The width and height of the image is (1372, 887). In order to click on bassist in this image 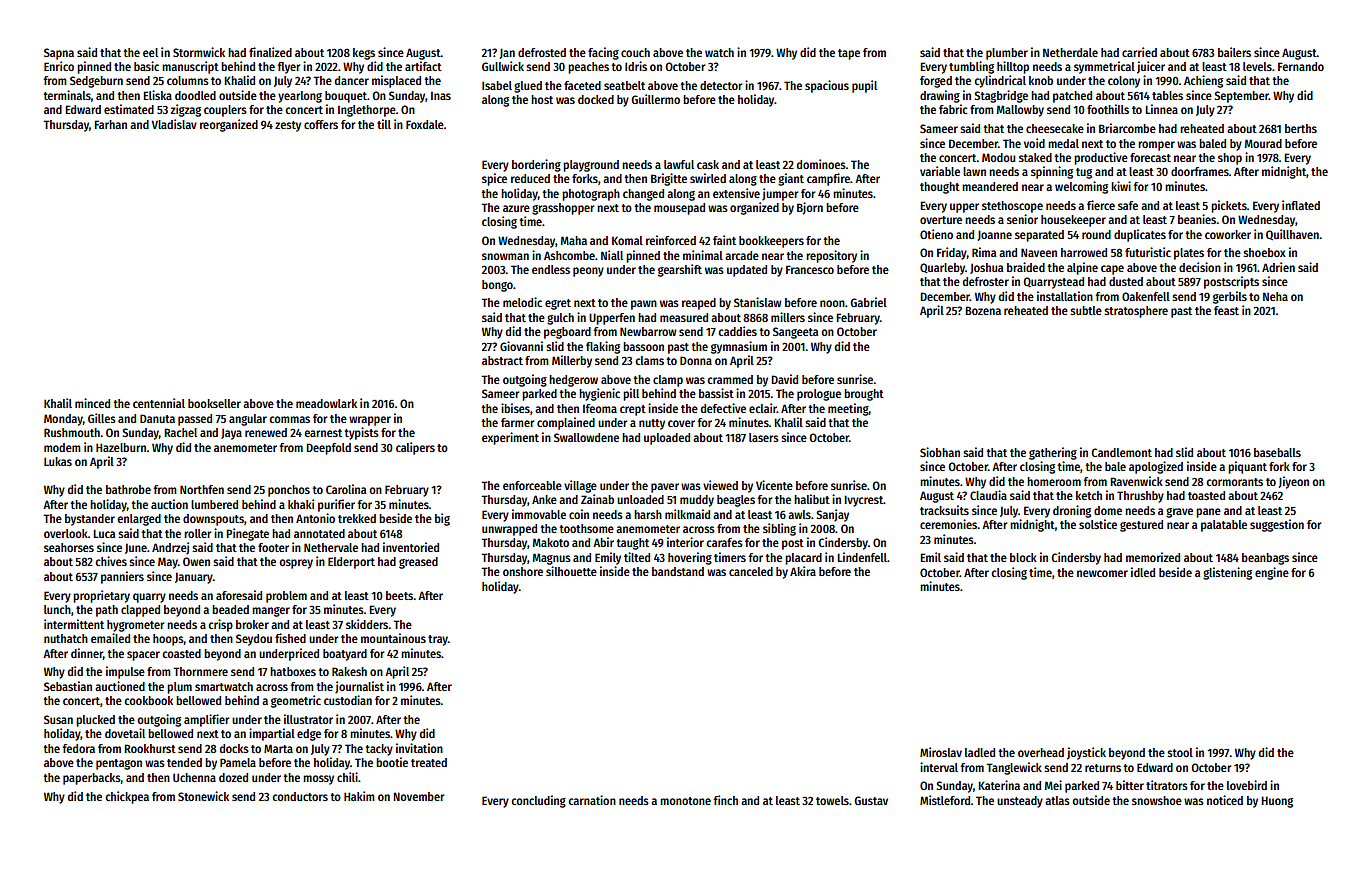, I will do `click(716, 393)`.
